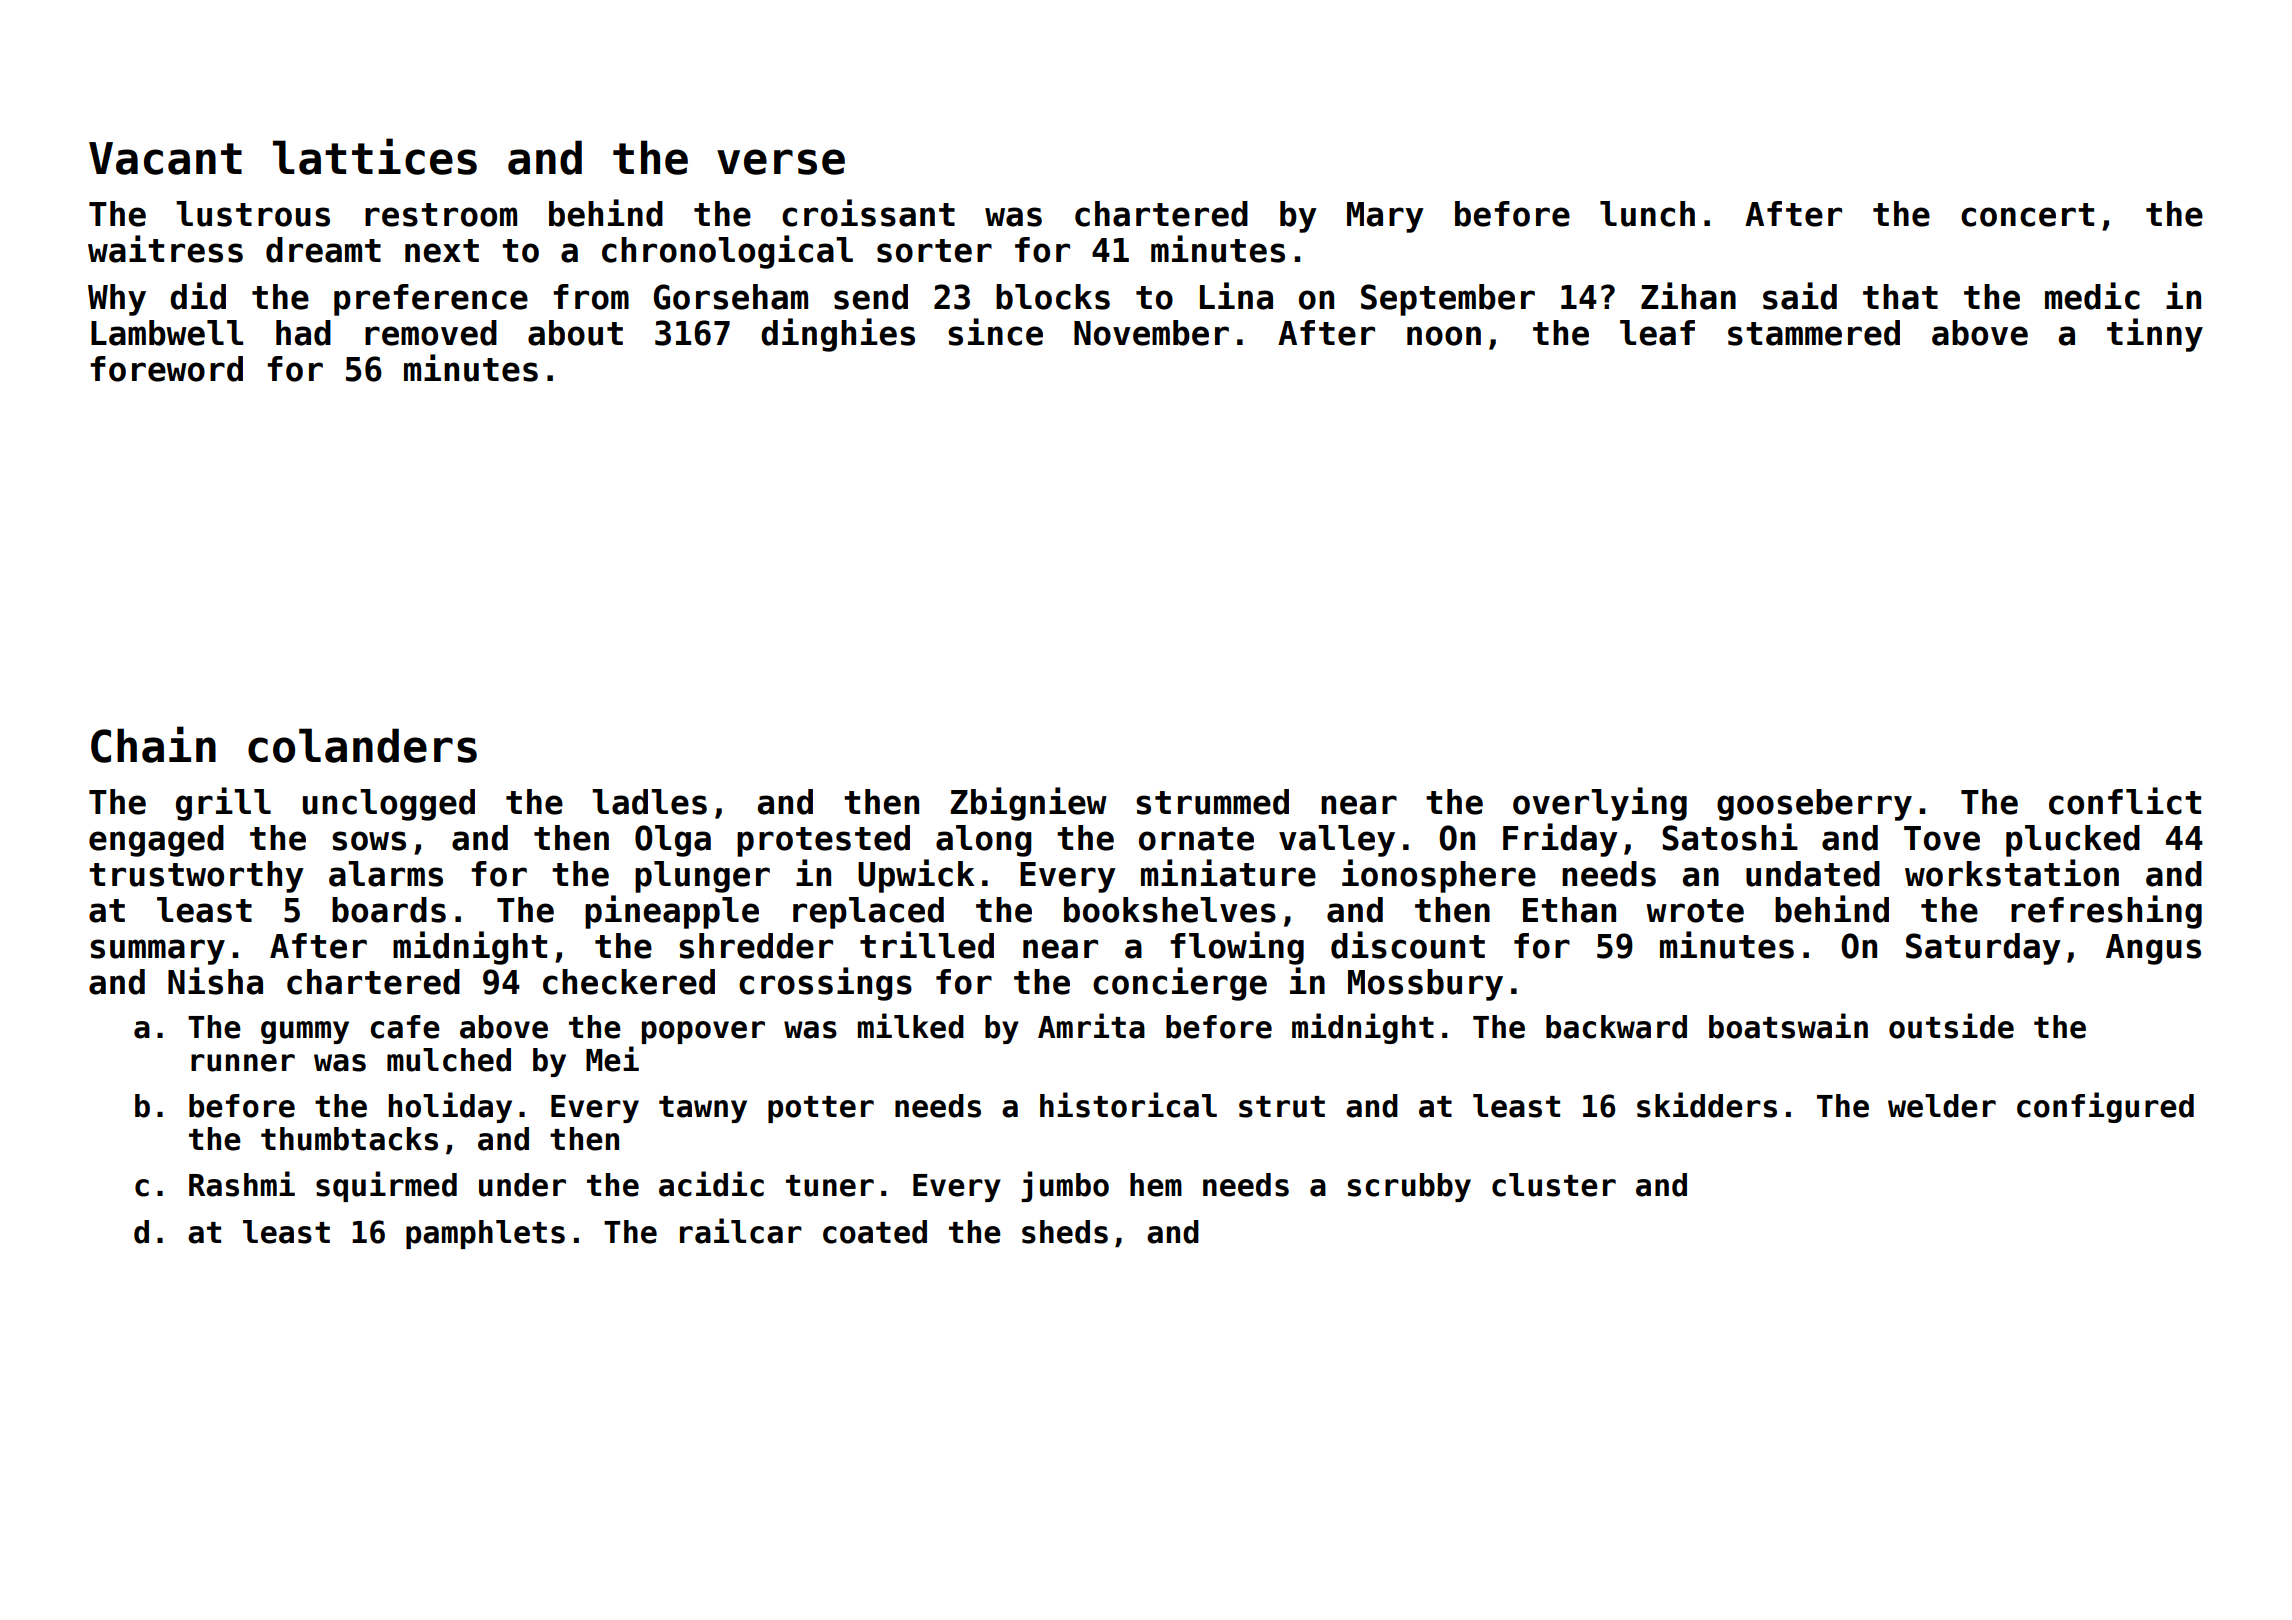  What do you see at coordinates (2125, 801) in the image?
I see `conflict` at bounding box center [2125, 801].
